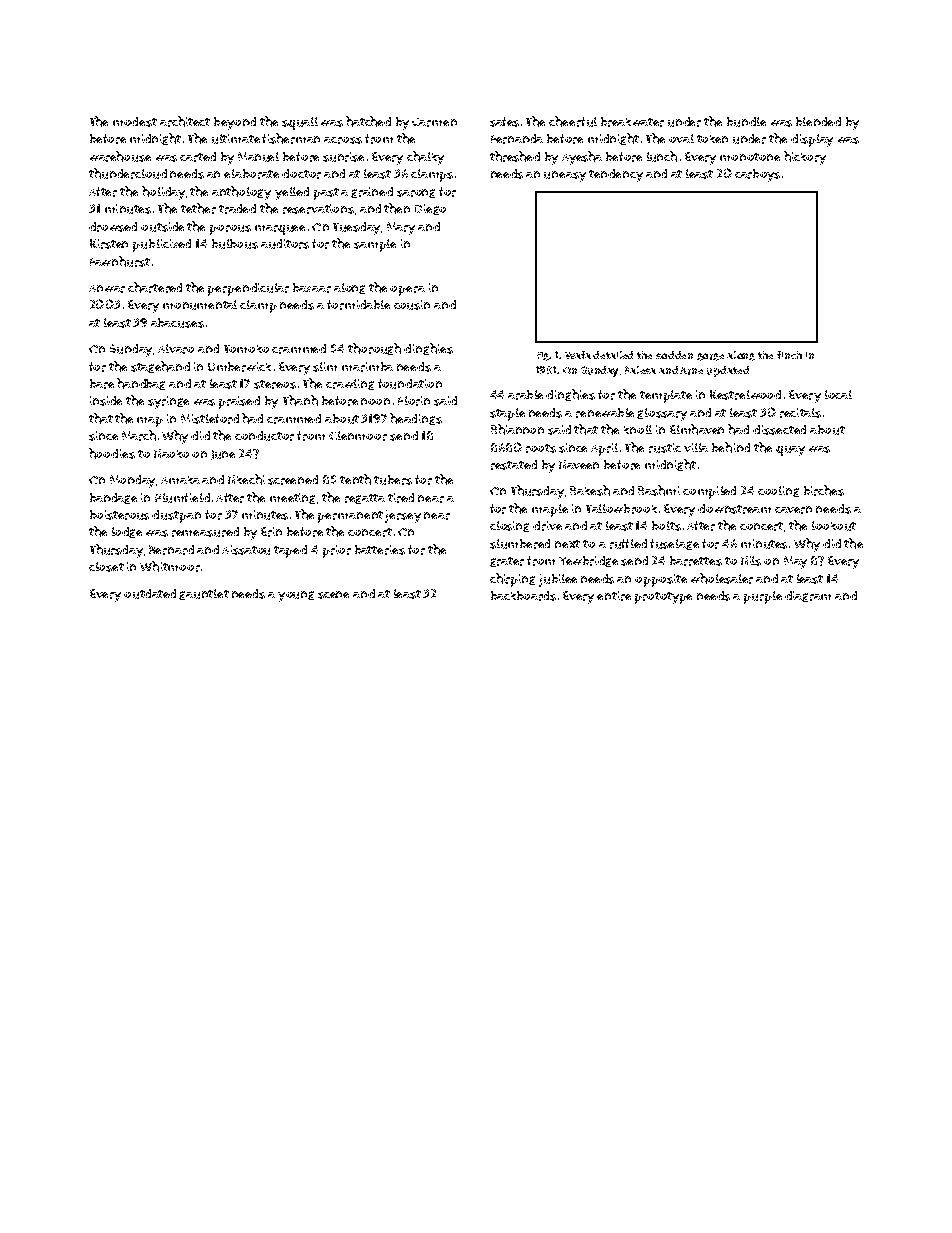  Describe the element at coordinates (662, 156) in the screenshot. I see `lunch` at that location.
